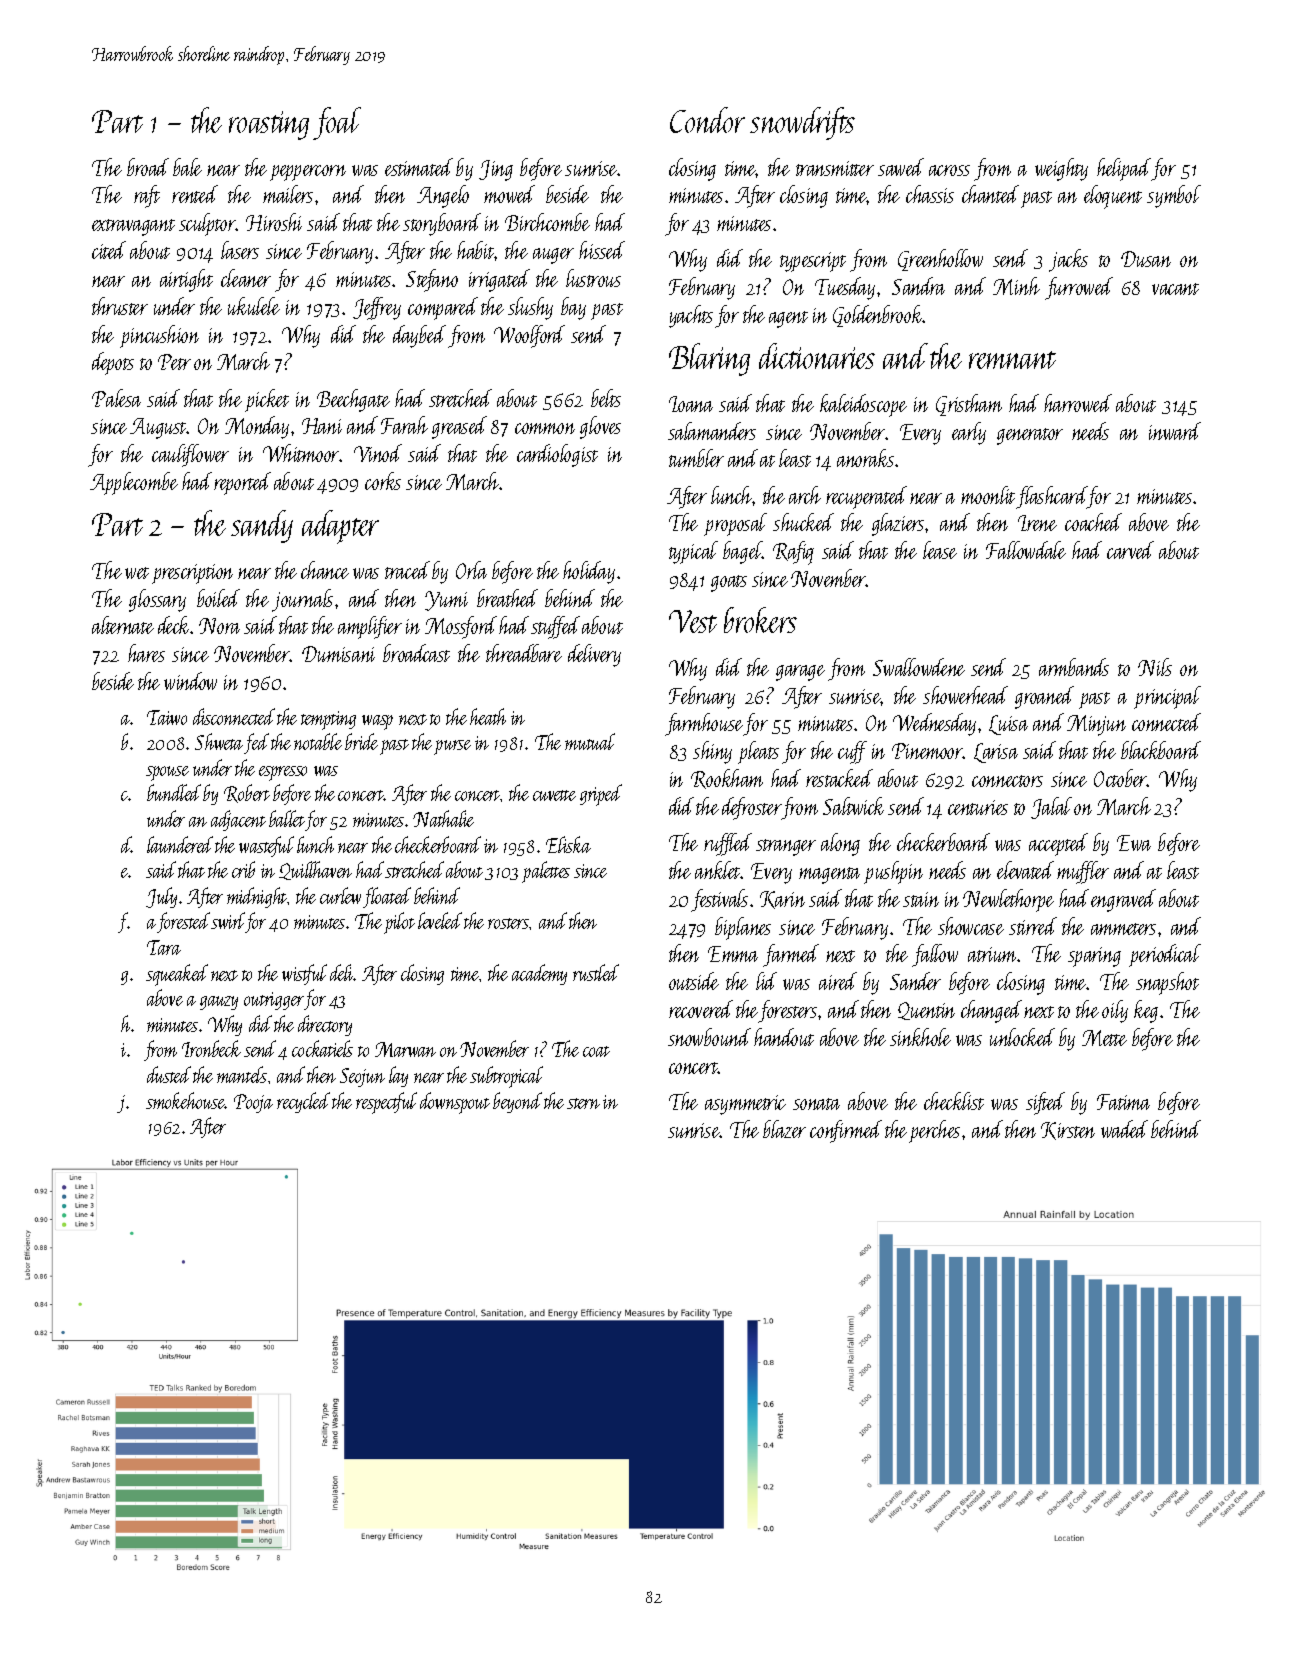  Describe the element at coordinates (446, 601) in the screenshot. I see `Yumi` at that location.
